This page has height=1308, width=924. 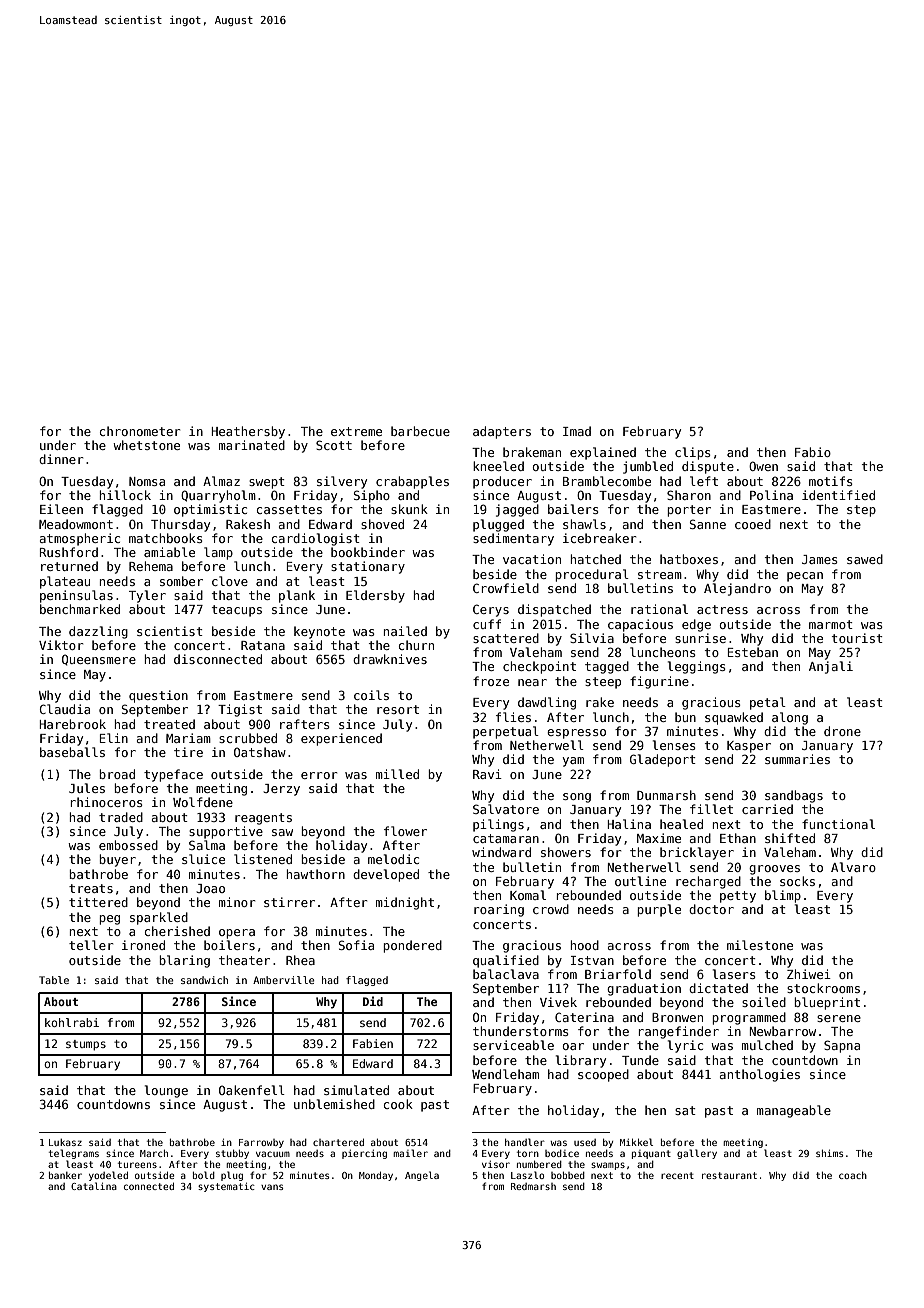 I want to click on midnight, so click(x=405, y=903).
